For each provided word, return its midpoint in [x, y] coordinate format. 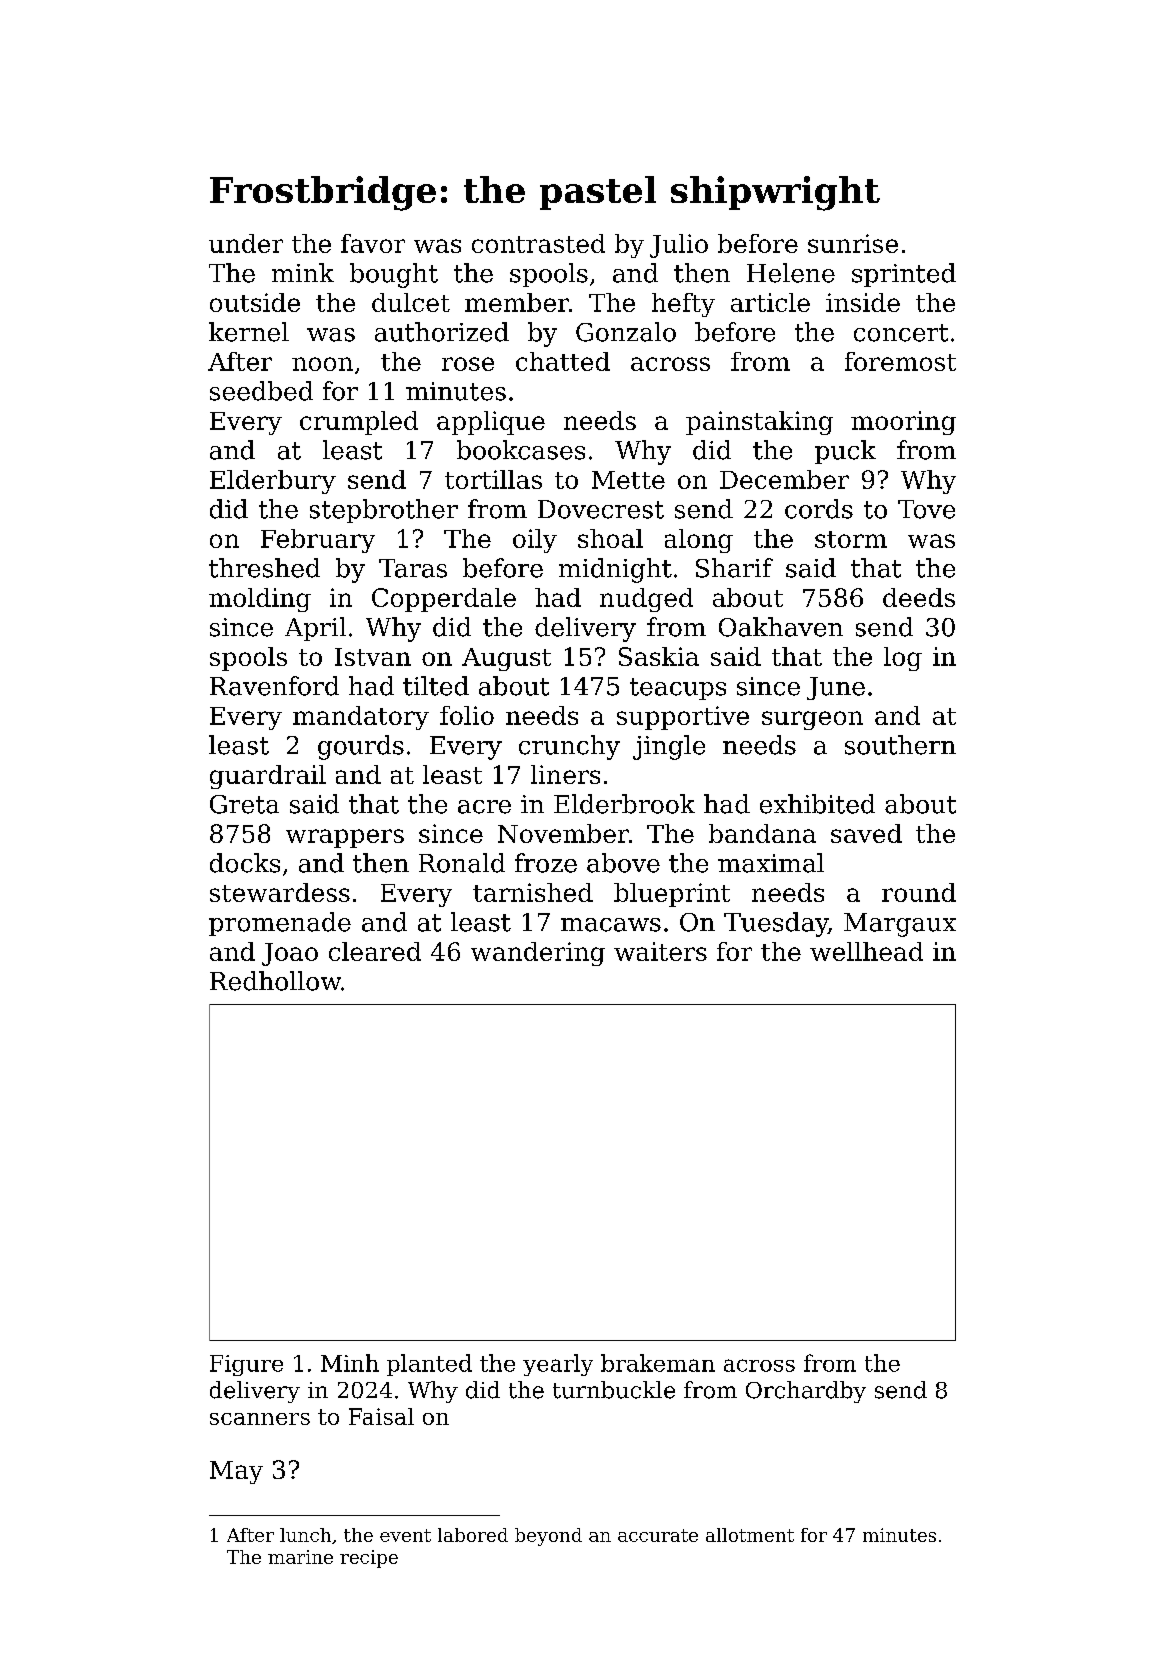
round [919, 892]
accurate [658, 1535]
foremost [900, 361]
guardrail [268, 777]
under [246, 243]
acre [484, 807]
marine [300, 1557]
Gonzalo [626, 332]
